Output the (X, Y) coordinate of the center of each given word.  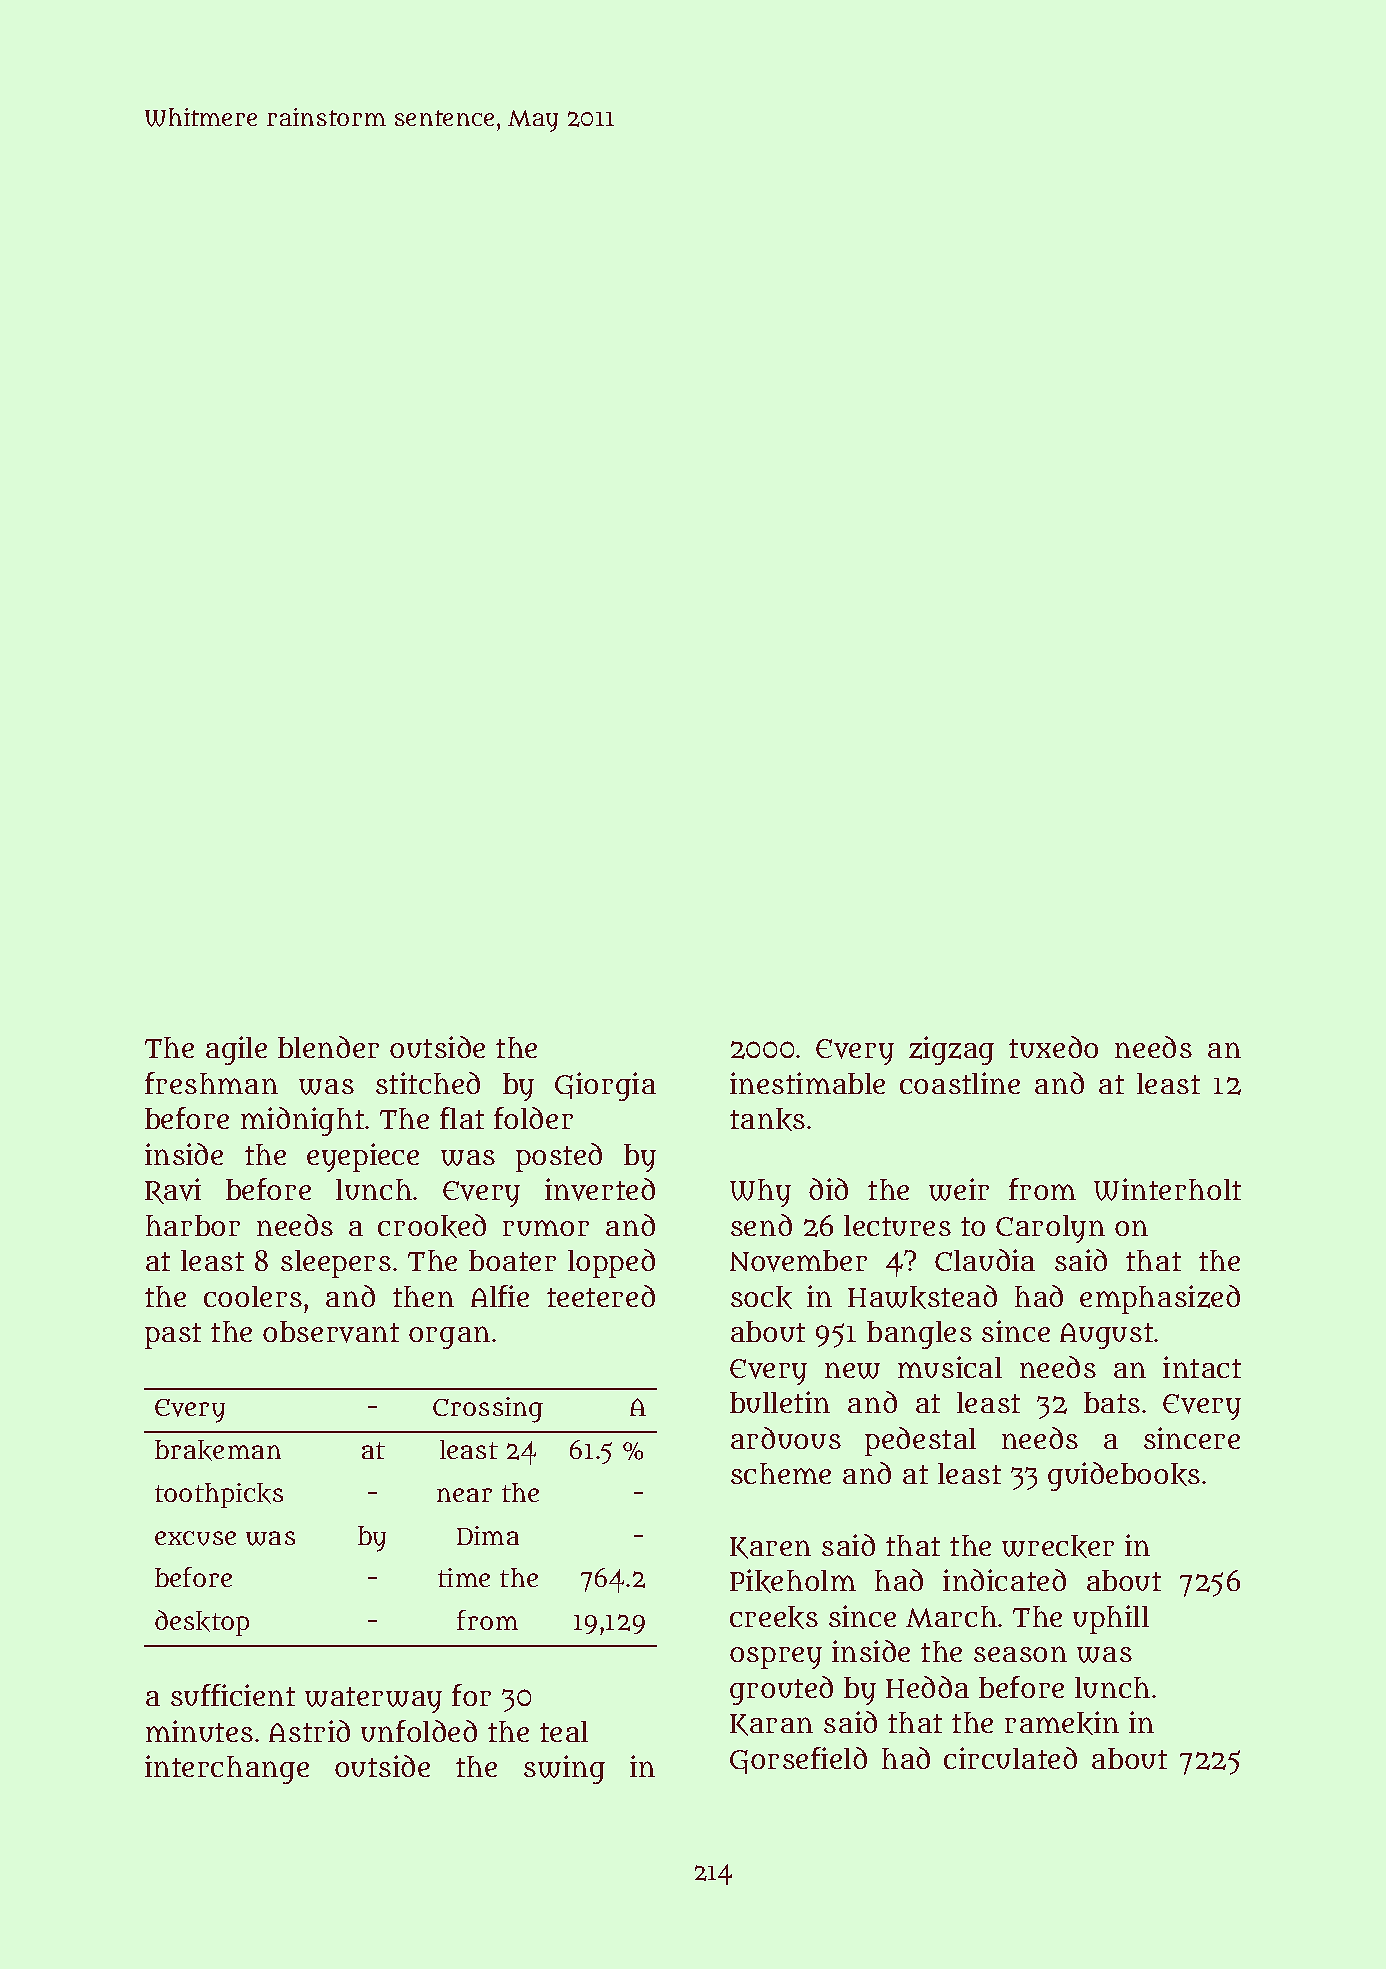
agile (236, 1050)
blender (328, 1047)
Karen (770, 1548)
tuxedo (1053, 1047)
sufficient (233, 1695)
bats (1112, 1402)
